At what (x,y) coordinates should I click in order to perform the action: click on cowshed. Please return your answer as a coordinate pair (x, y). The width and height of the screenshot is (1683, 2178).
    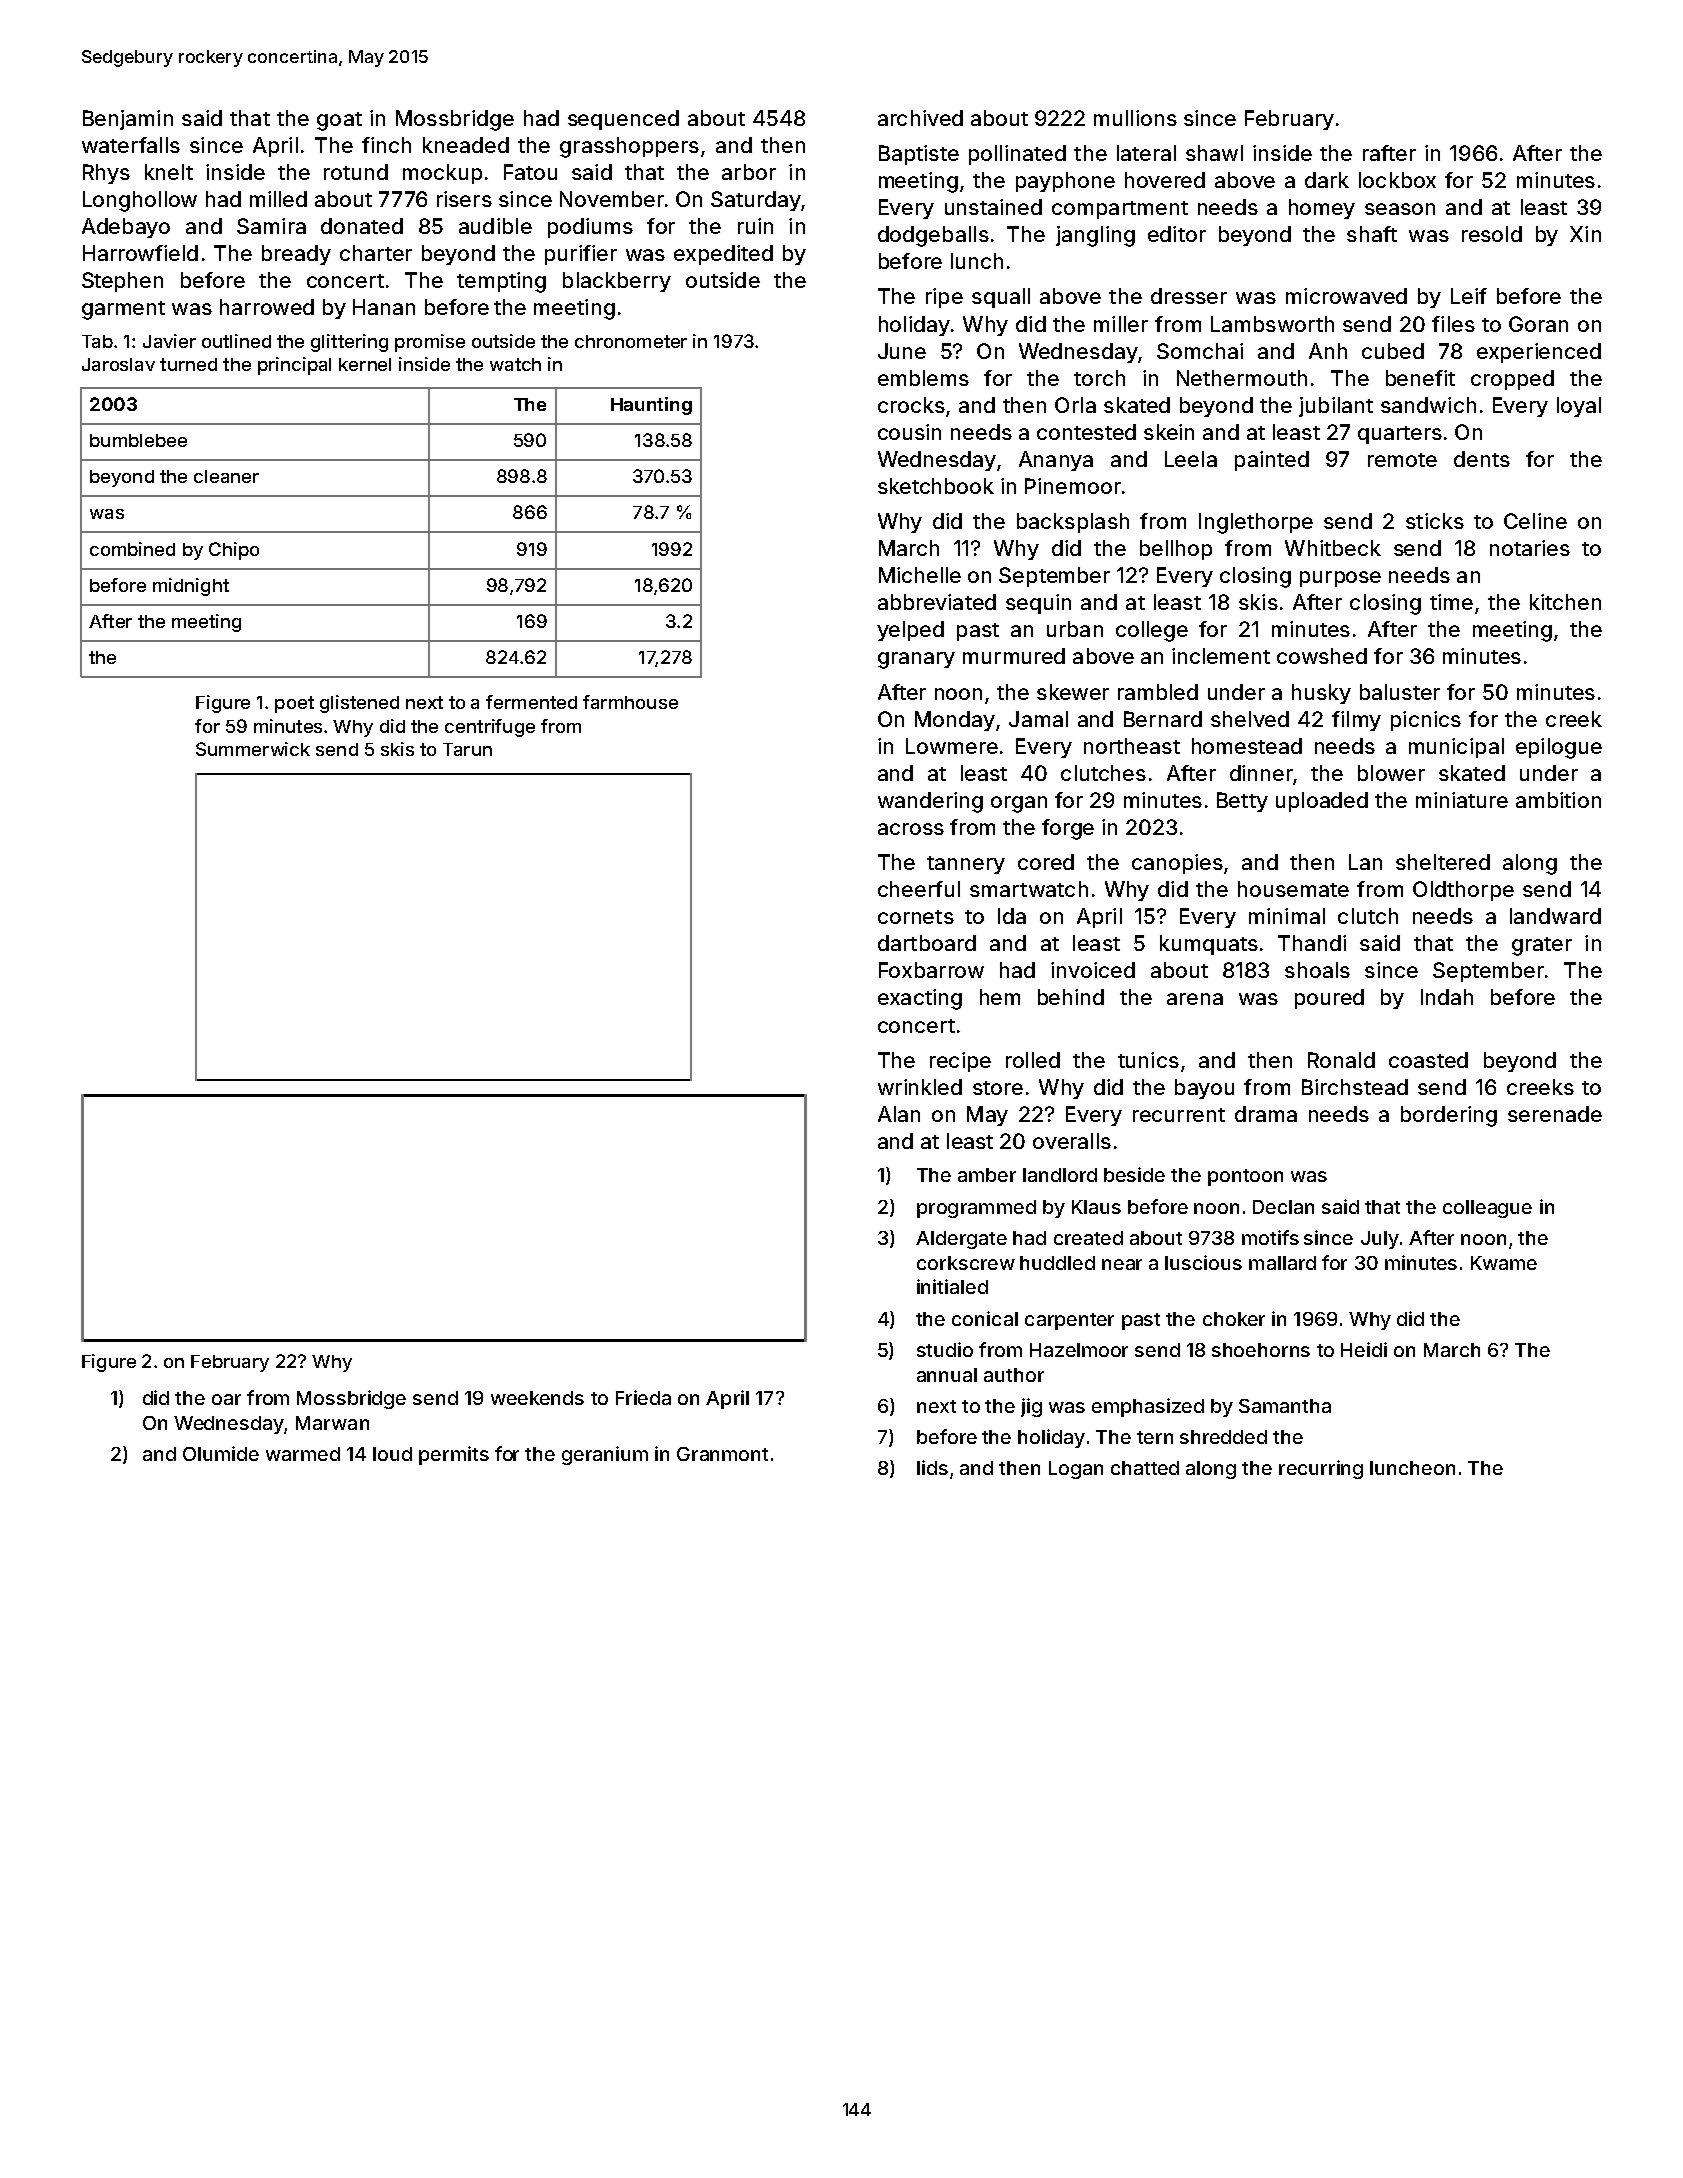
    Looking at the image, I should click on (1322, 656).
